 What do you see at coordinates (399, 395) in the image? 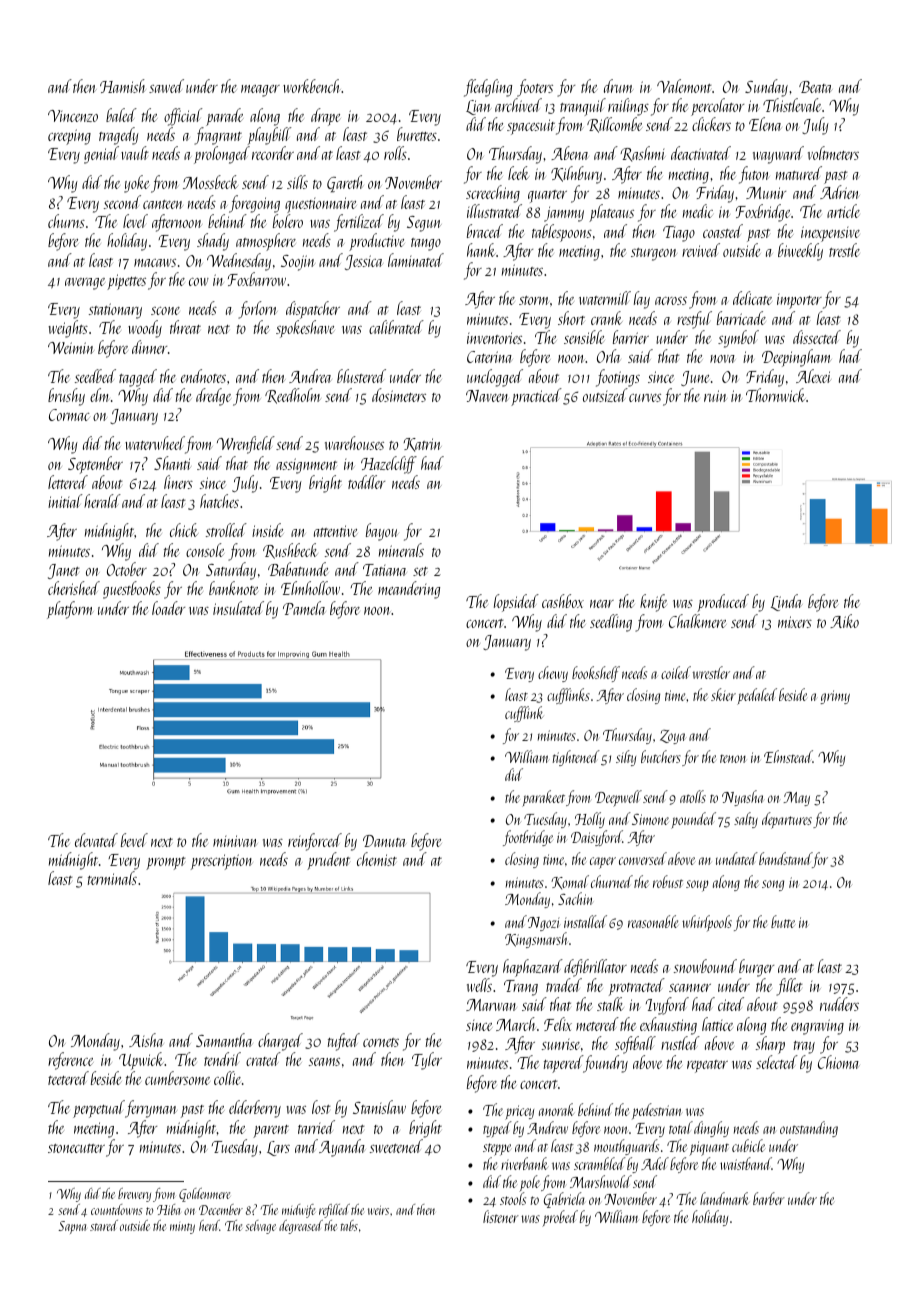
I see `dosimeters` at bounding box center [399, 395].
